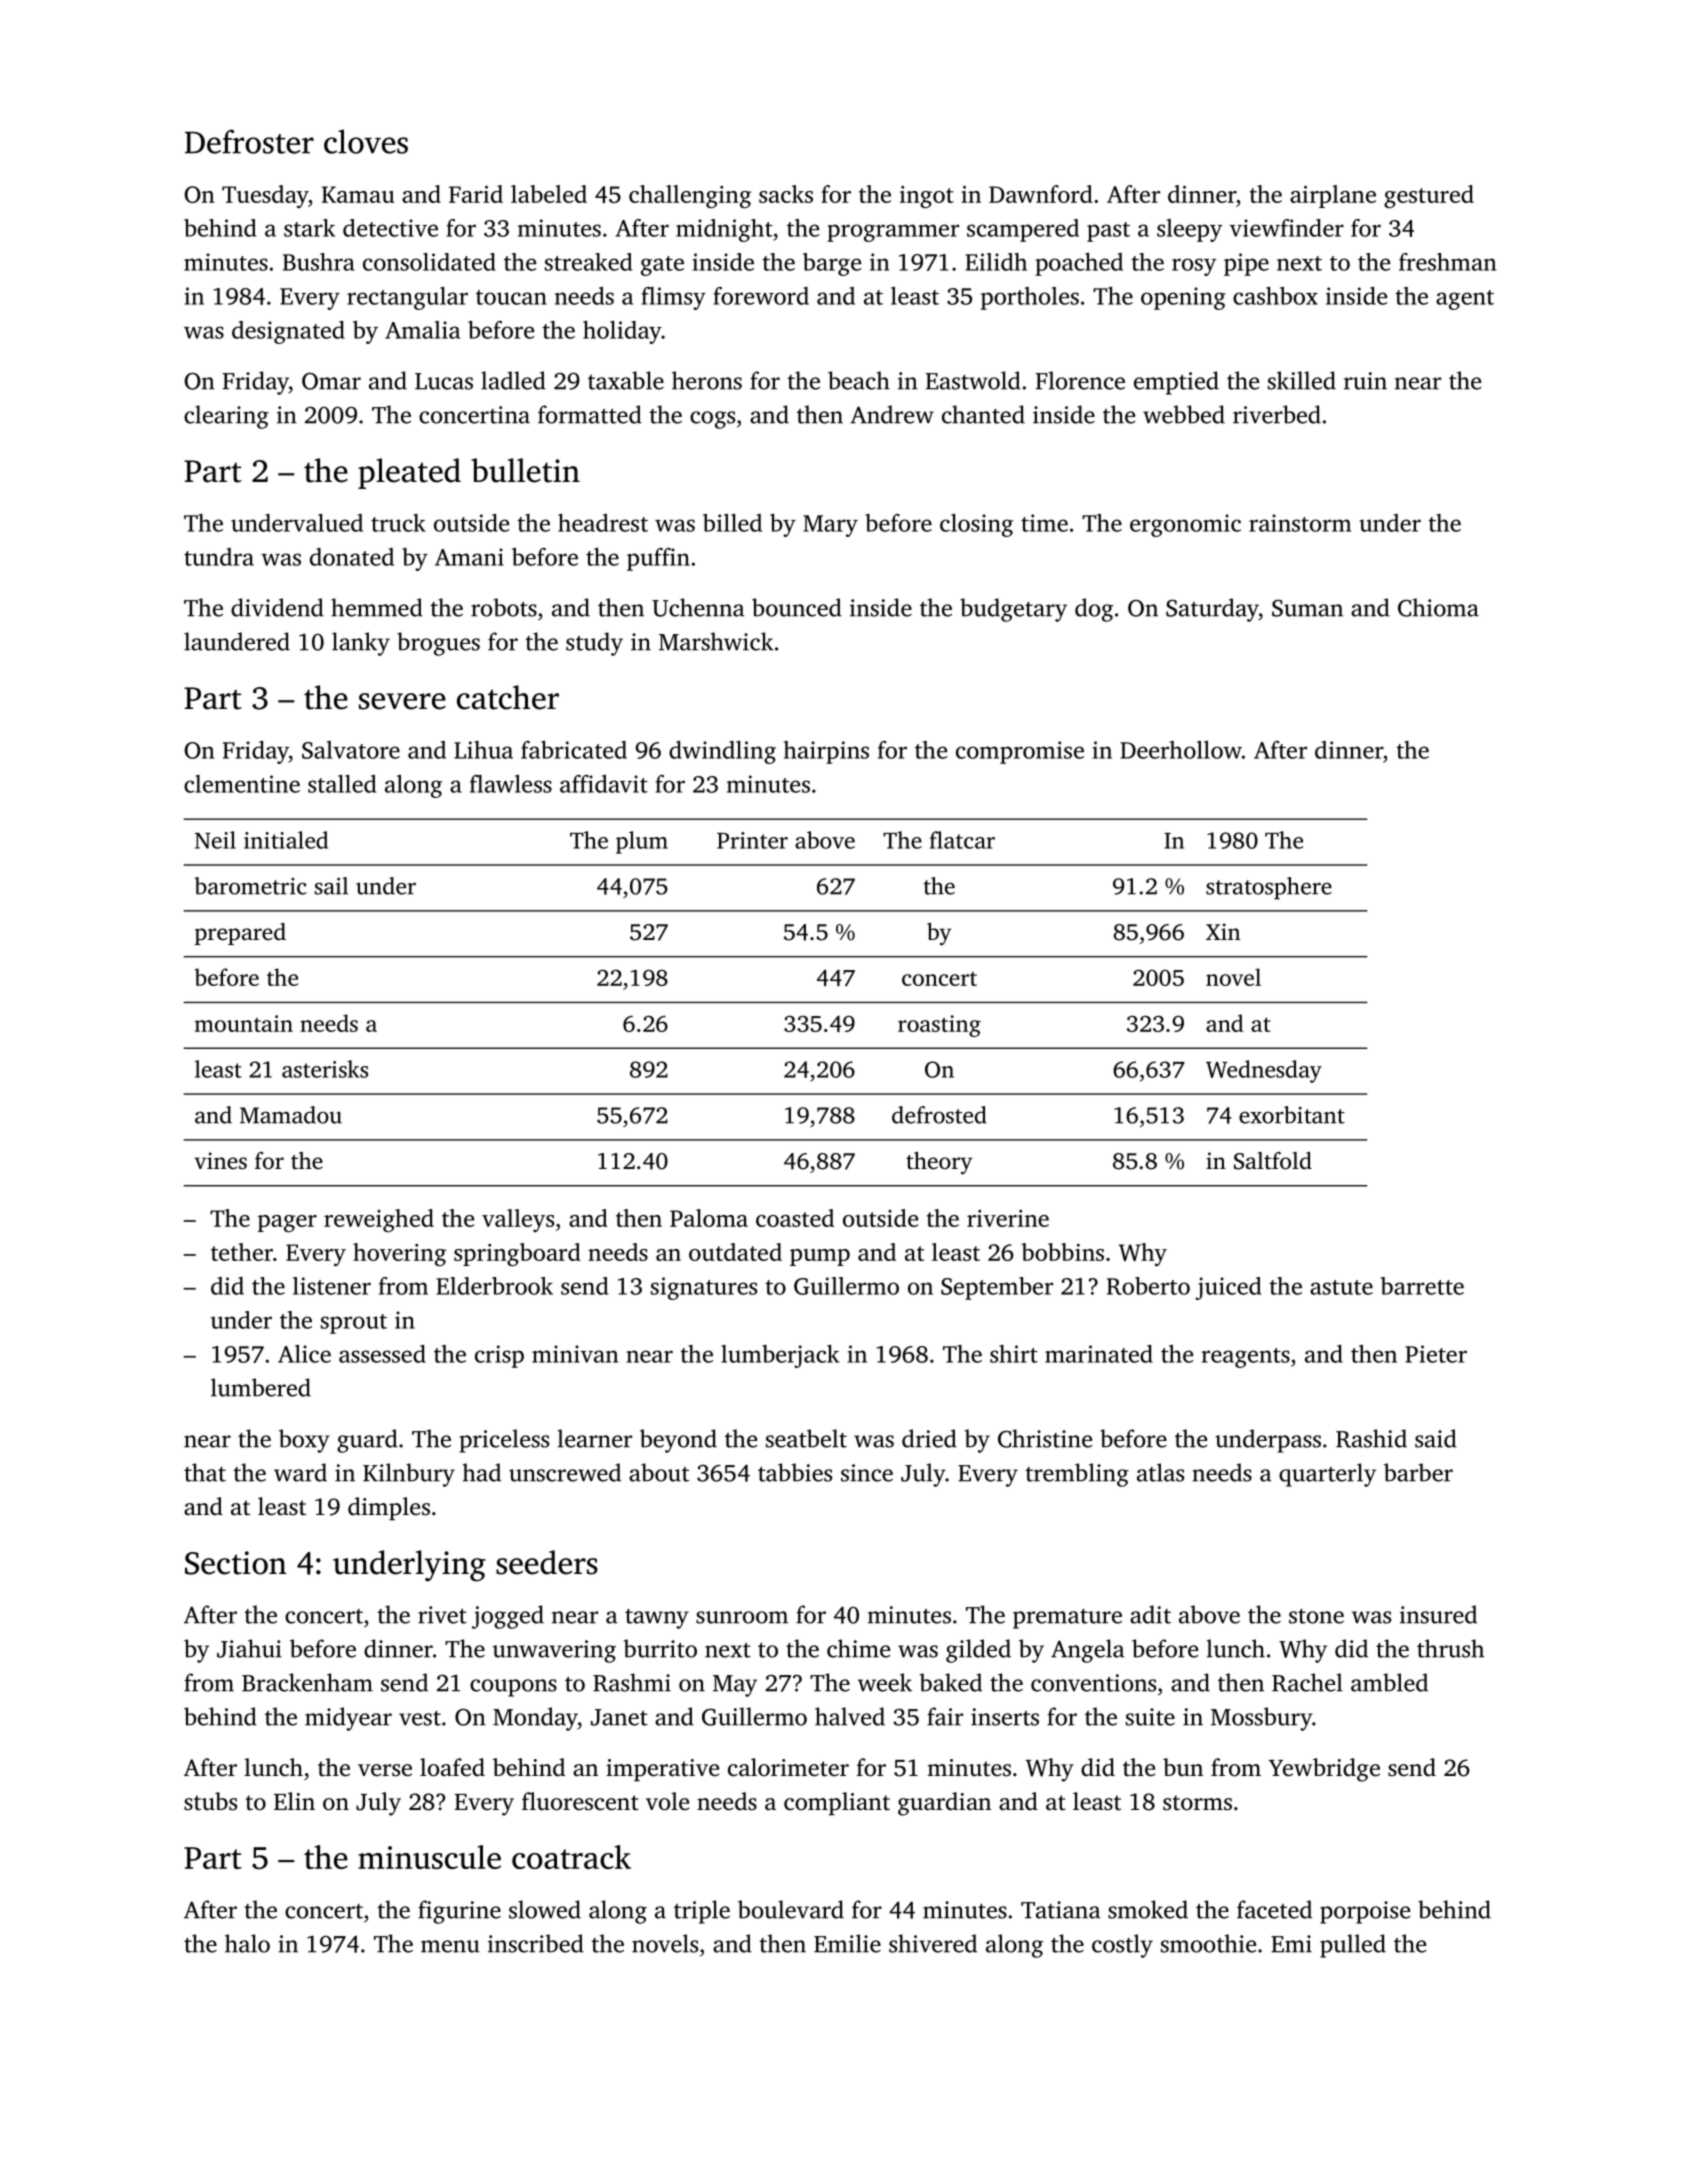 The width and height of the screenshot is (1683, 2178). What do you see at coordinates (927, 197) in the screenshot?
I see `ingot` at bounding box center [927, 197].
